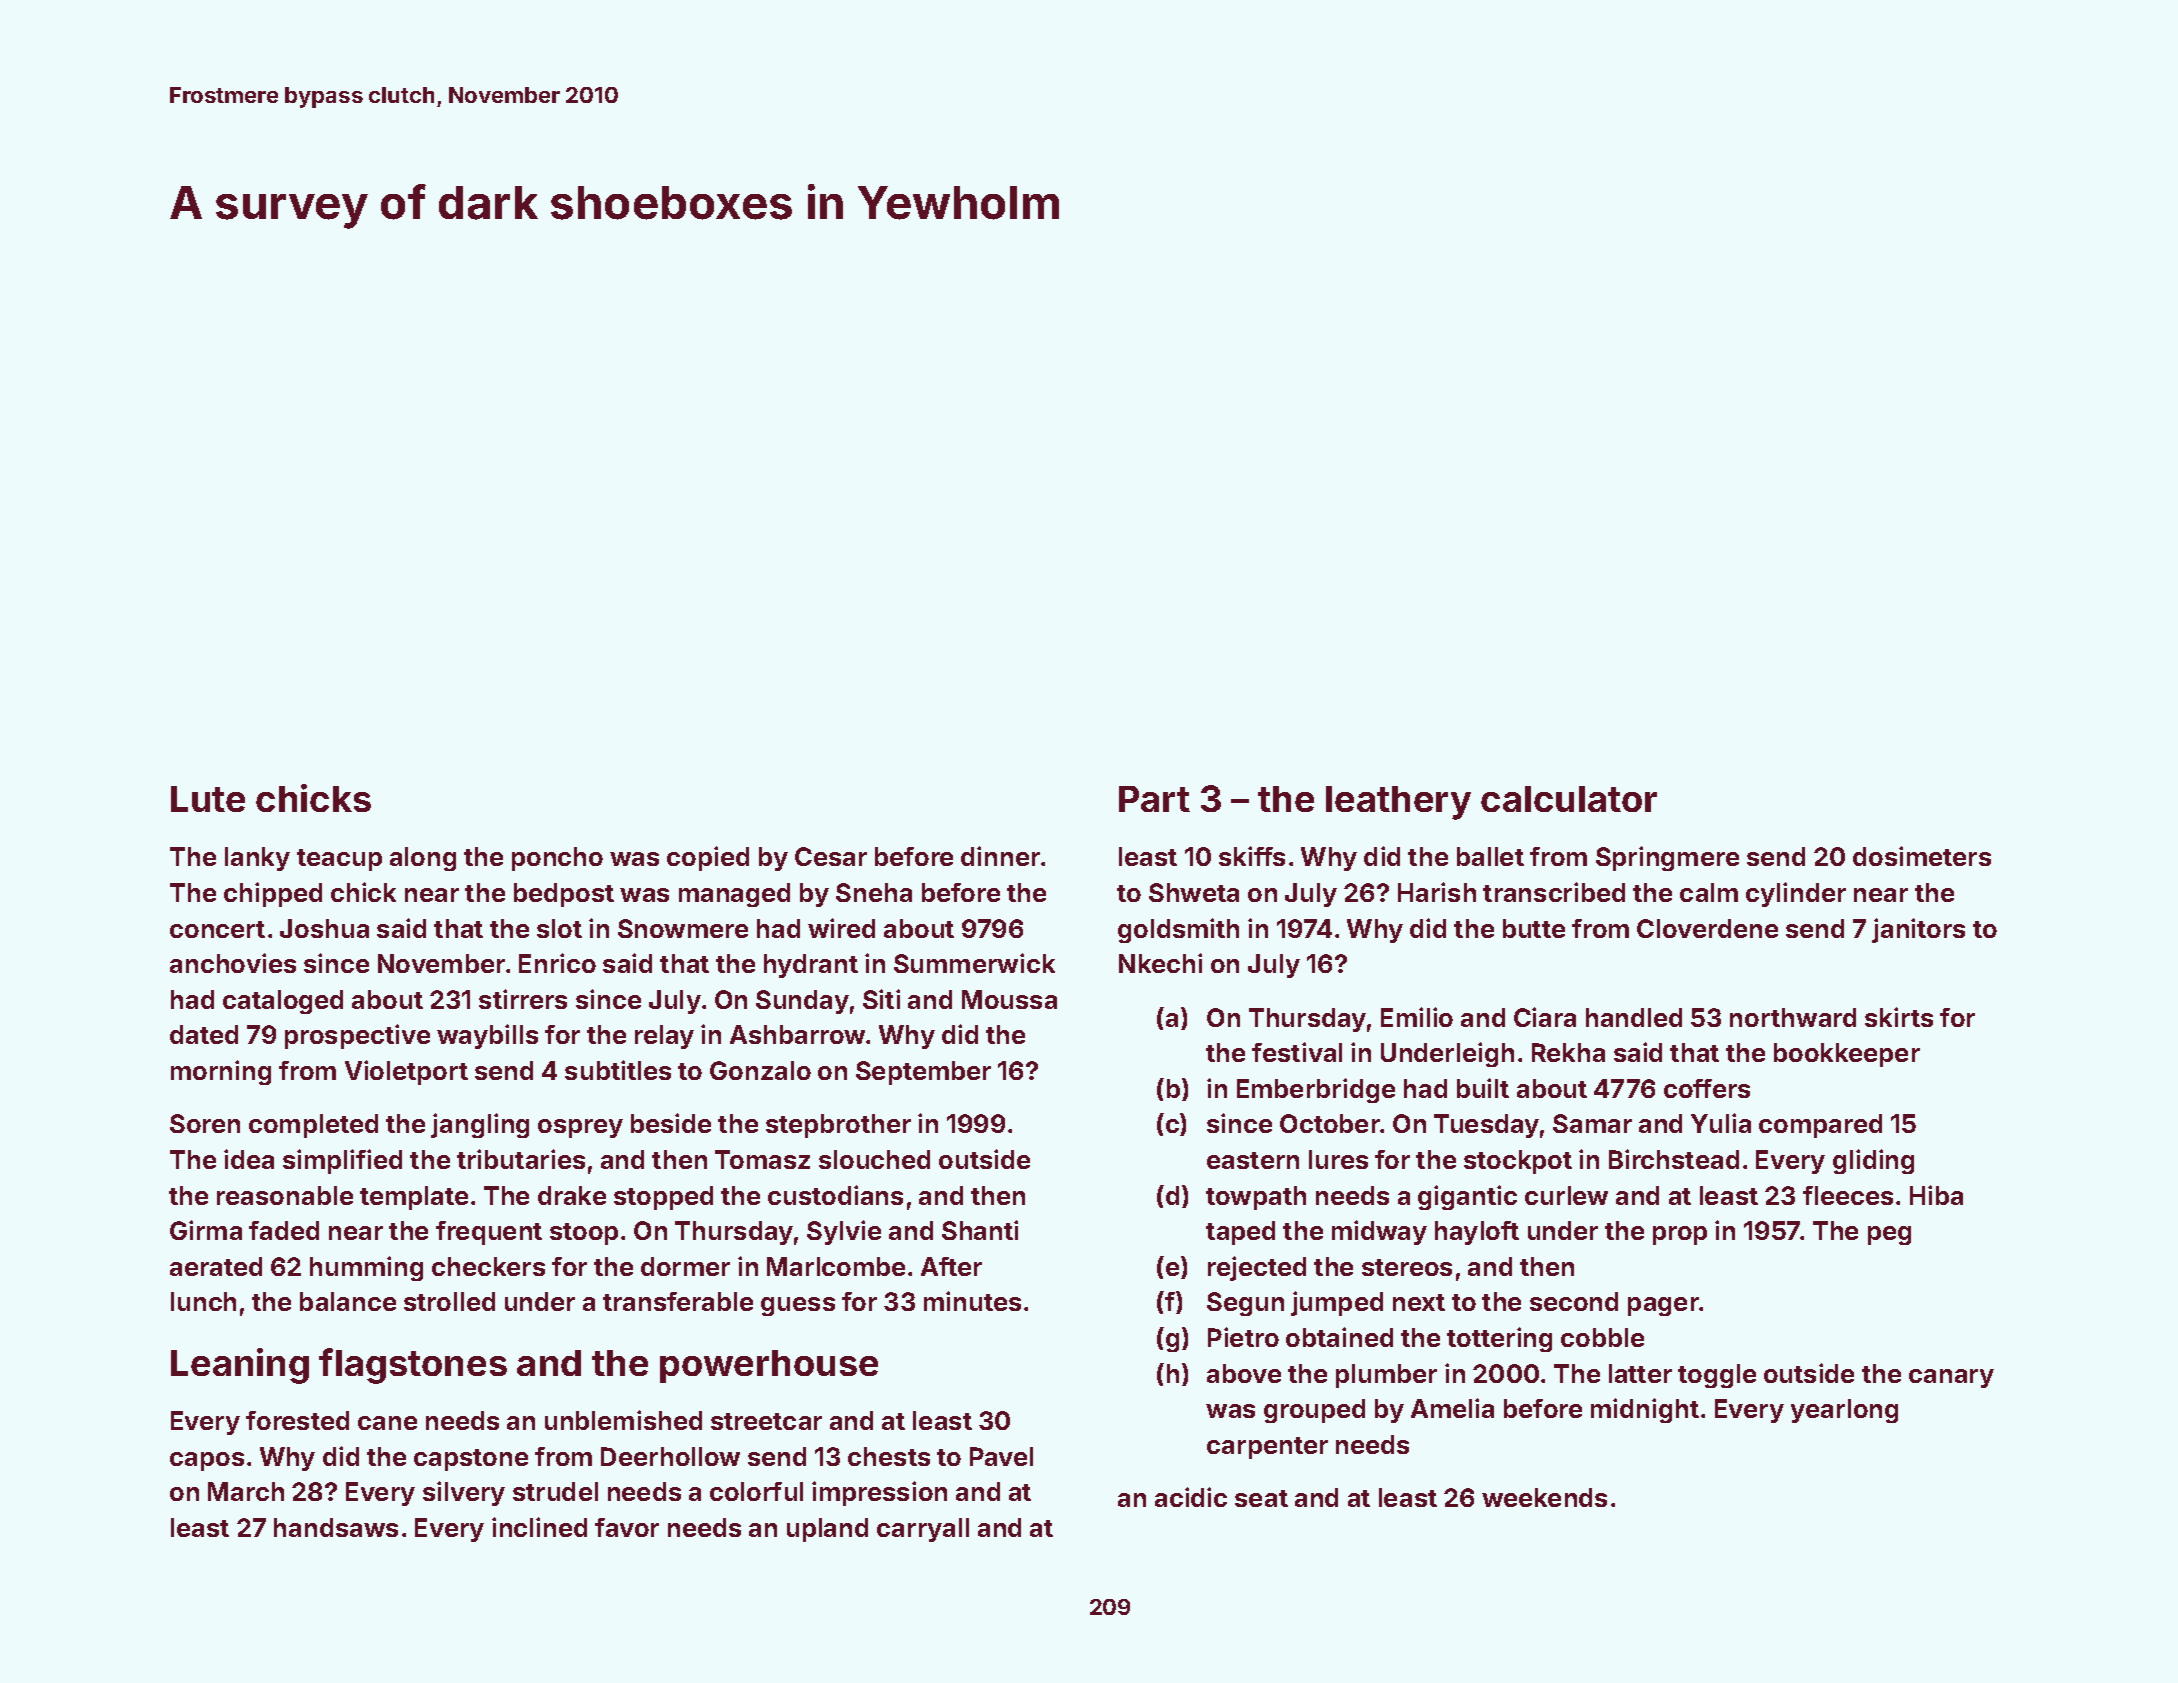 Image resolution: width=2178 pixels, height=1683 pixels. Describe the element at coordinates (1160, 963) in the screenshot. I see `Nkechi` at that location.
